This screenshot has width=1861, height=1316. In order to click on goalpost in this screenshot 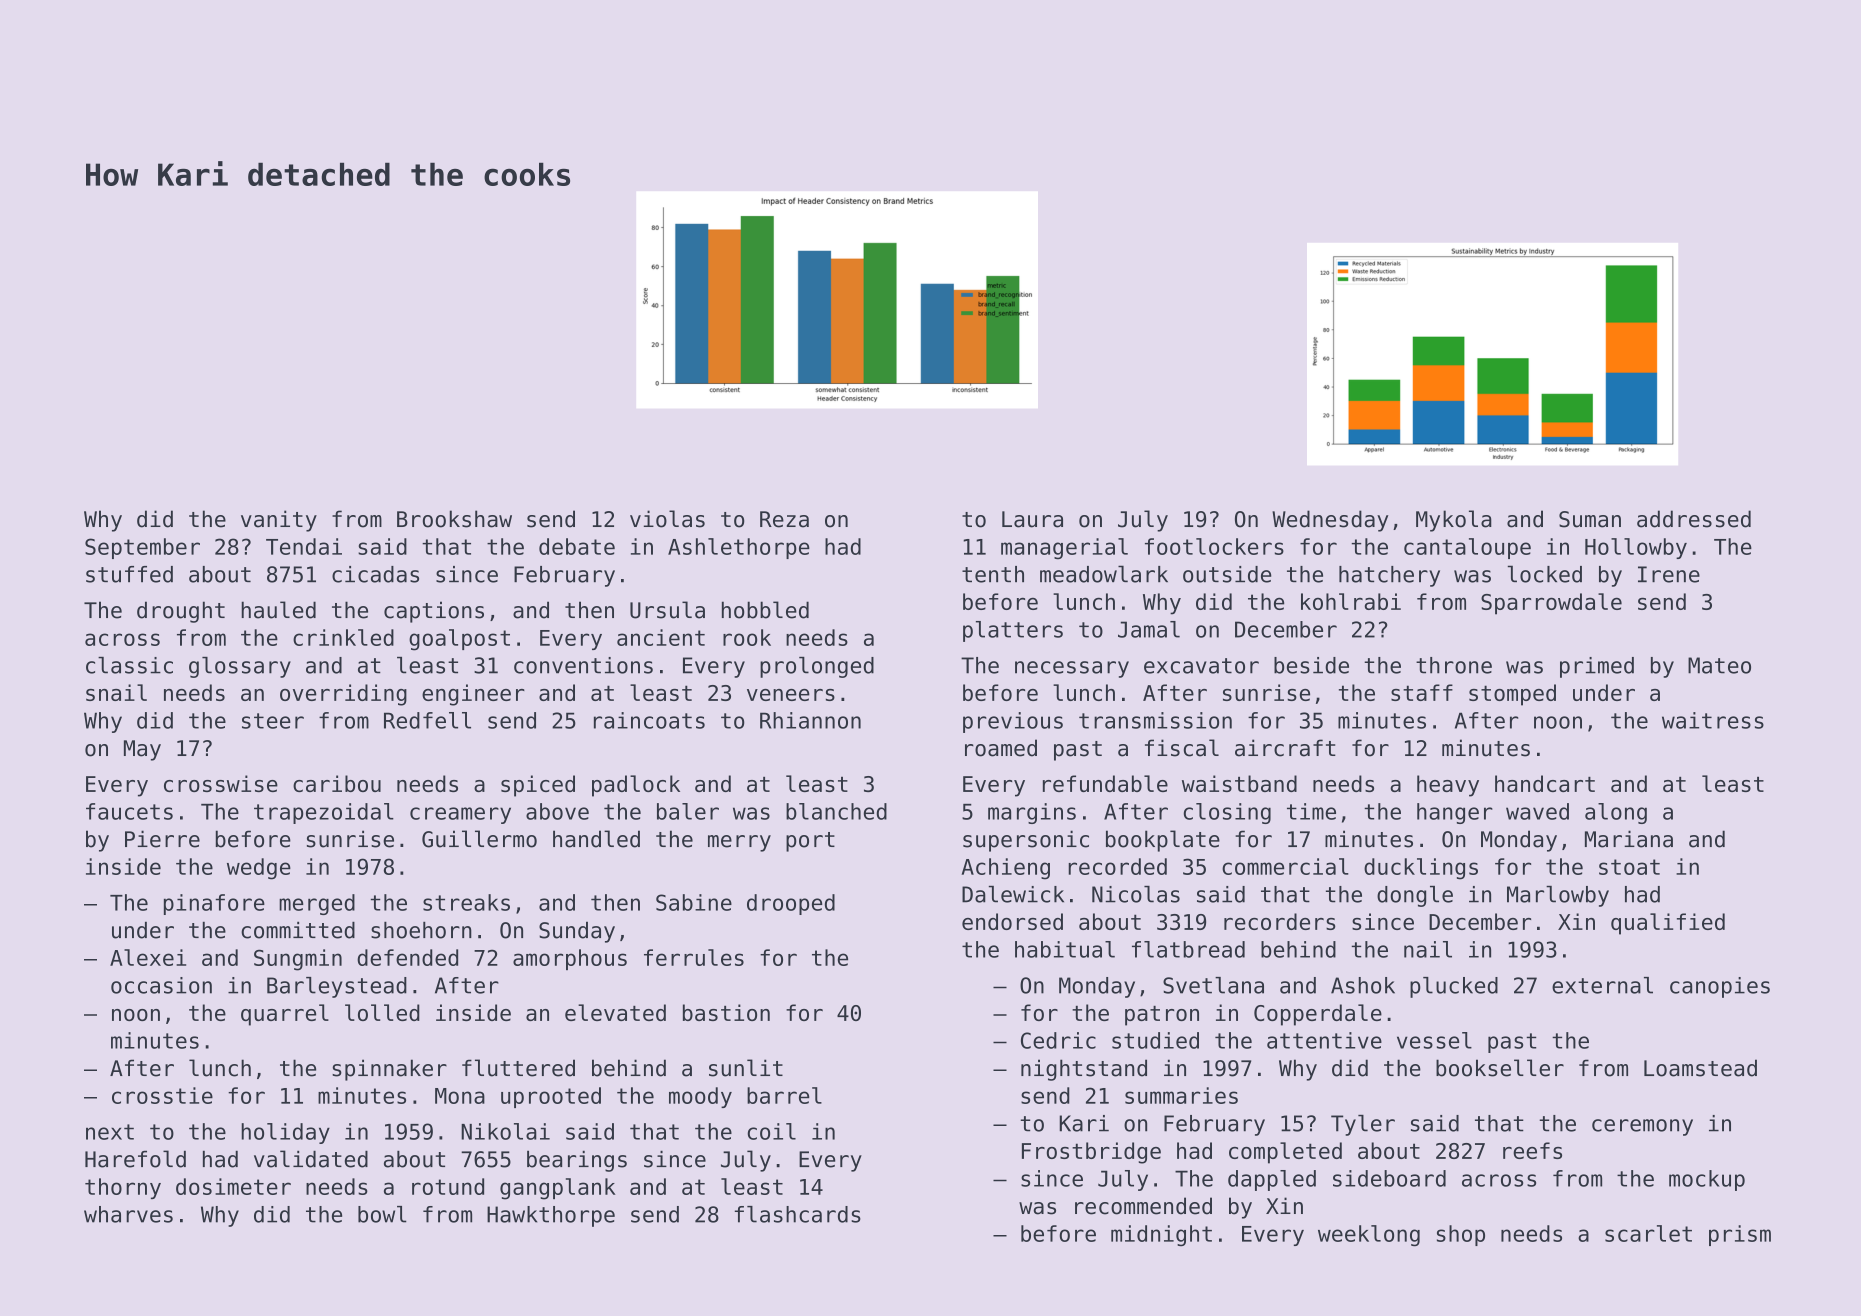, I will do `click(459, 640)`.
